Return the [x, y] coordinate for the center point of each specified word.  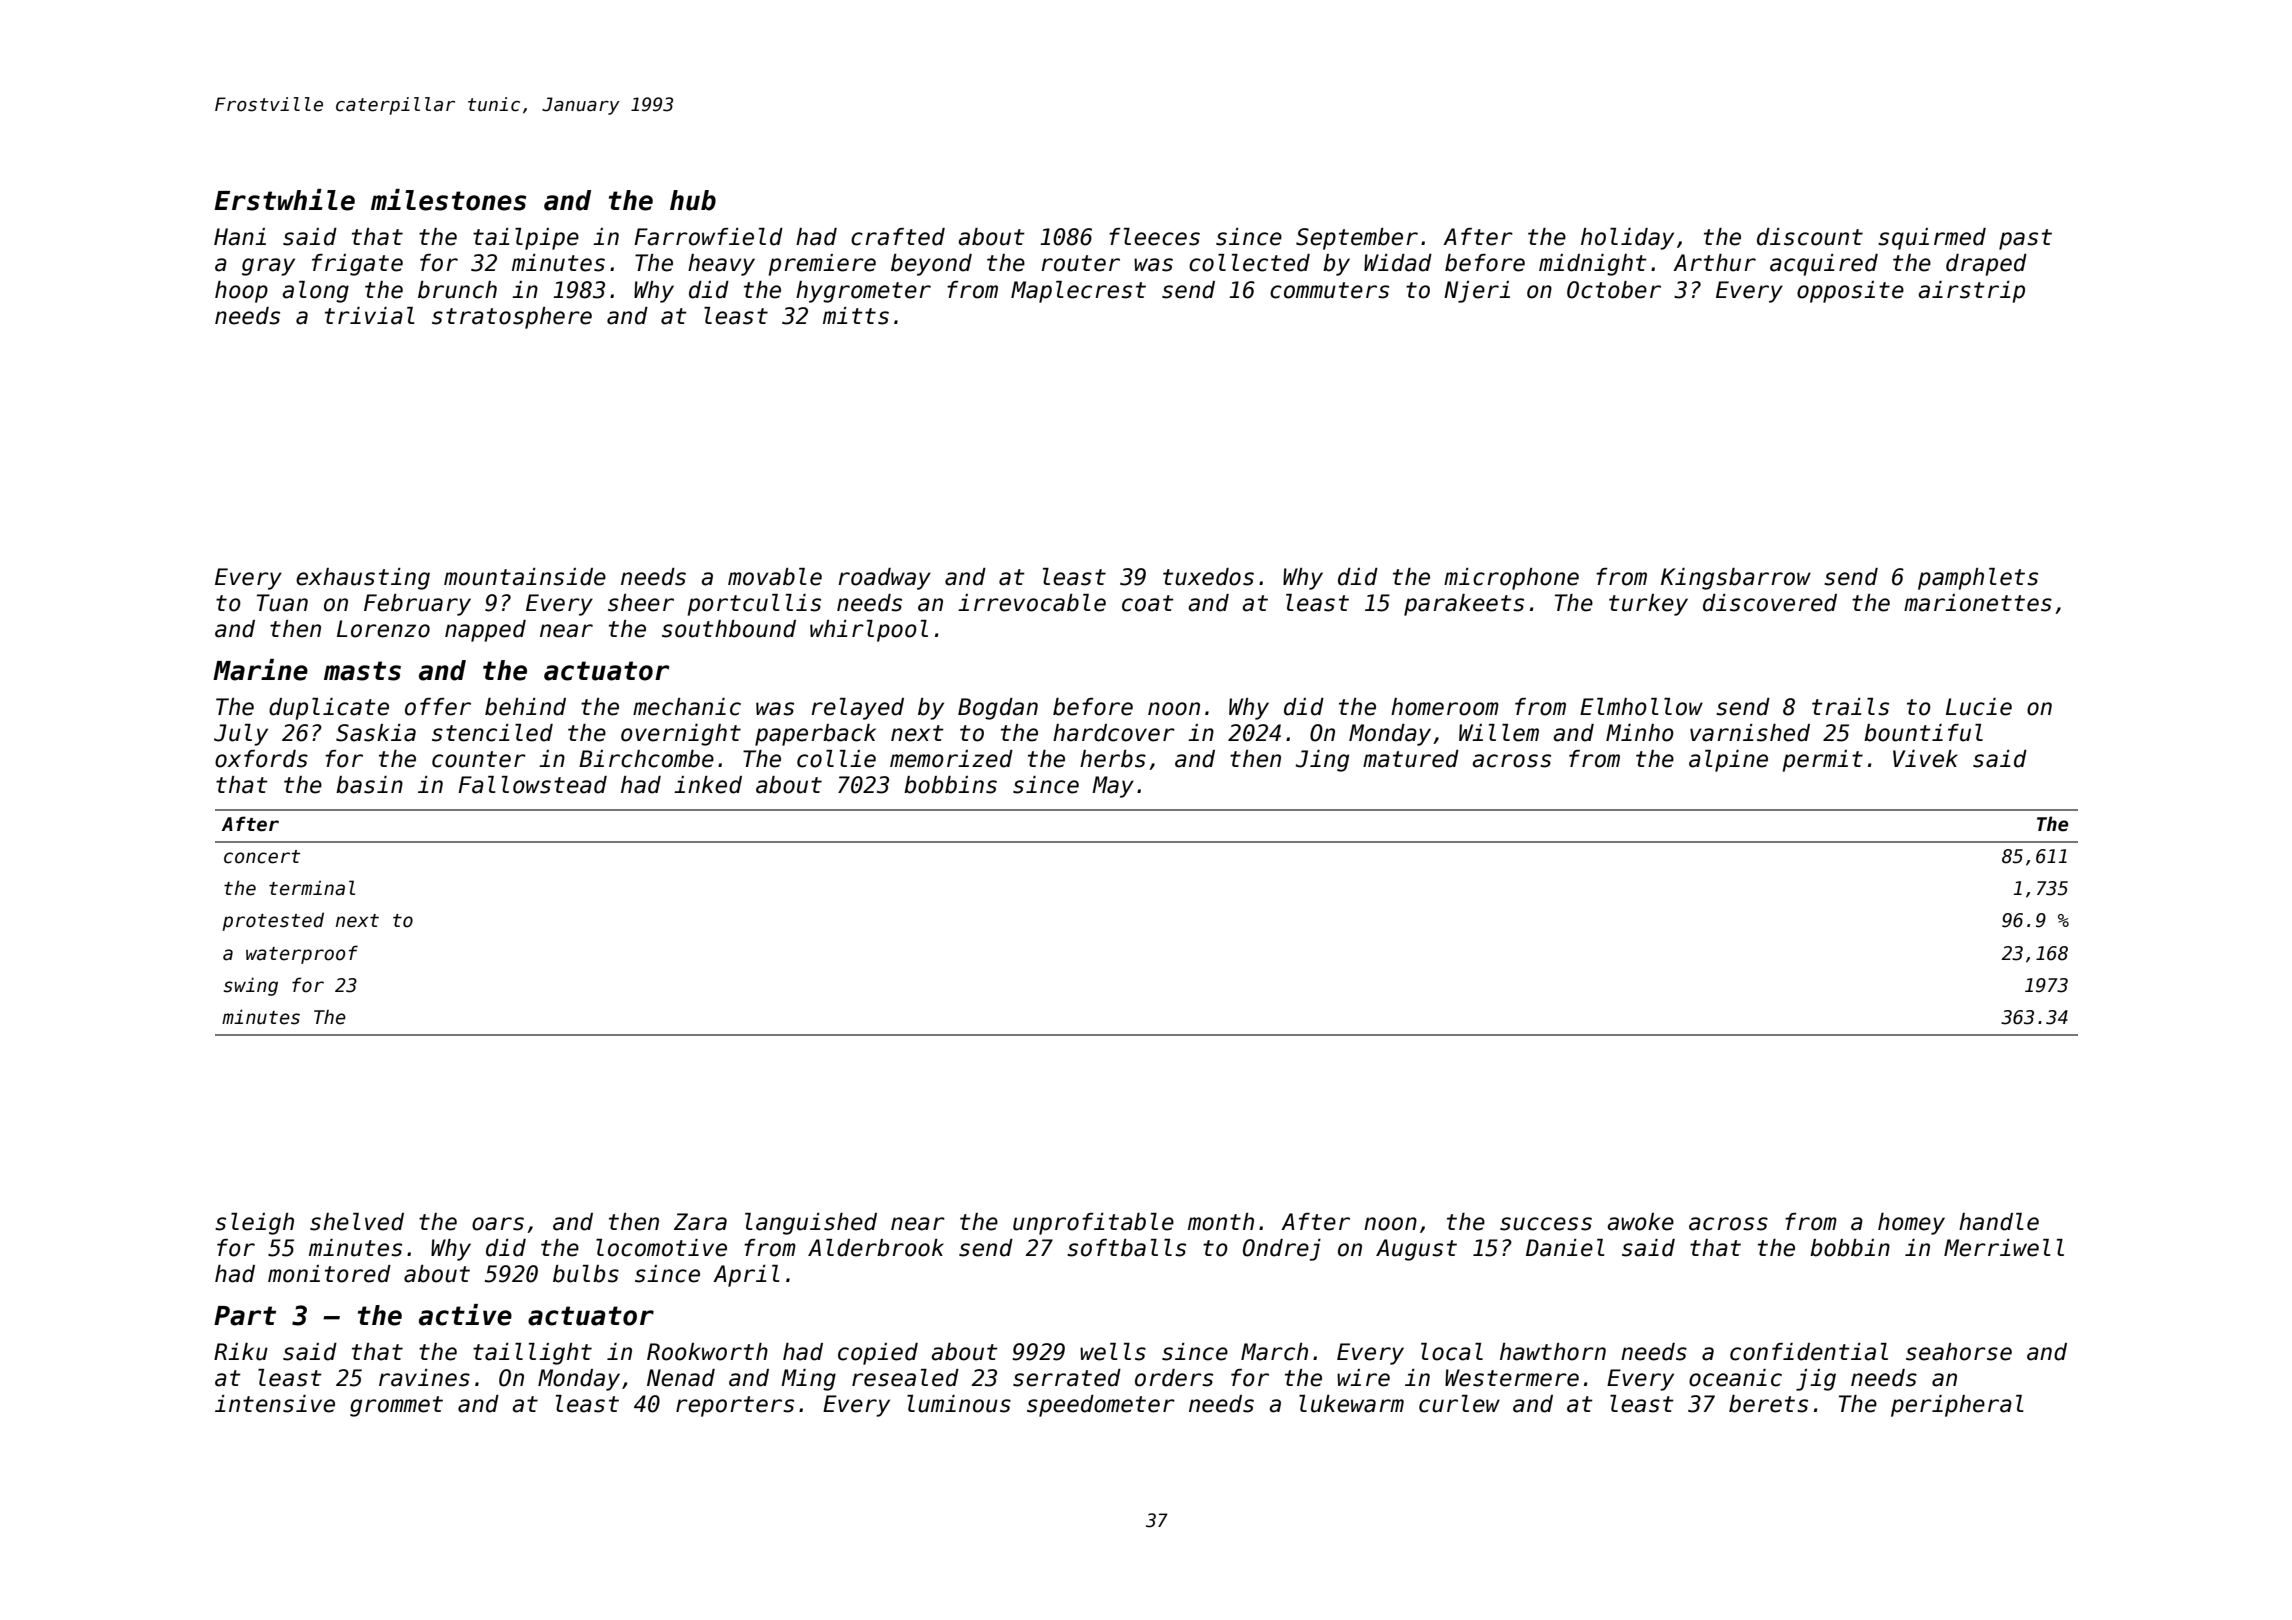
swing [251, 986]
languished [811, 1224]
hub [693, 200]
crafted [898, 237]
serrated [1067, 1378]
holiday [1627, 239]
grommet [396, 1406]
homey [1911, 1224]
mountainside [525, 577]
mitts [856, 316]
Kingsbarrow [1736, 579]
